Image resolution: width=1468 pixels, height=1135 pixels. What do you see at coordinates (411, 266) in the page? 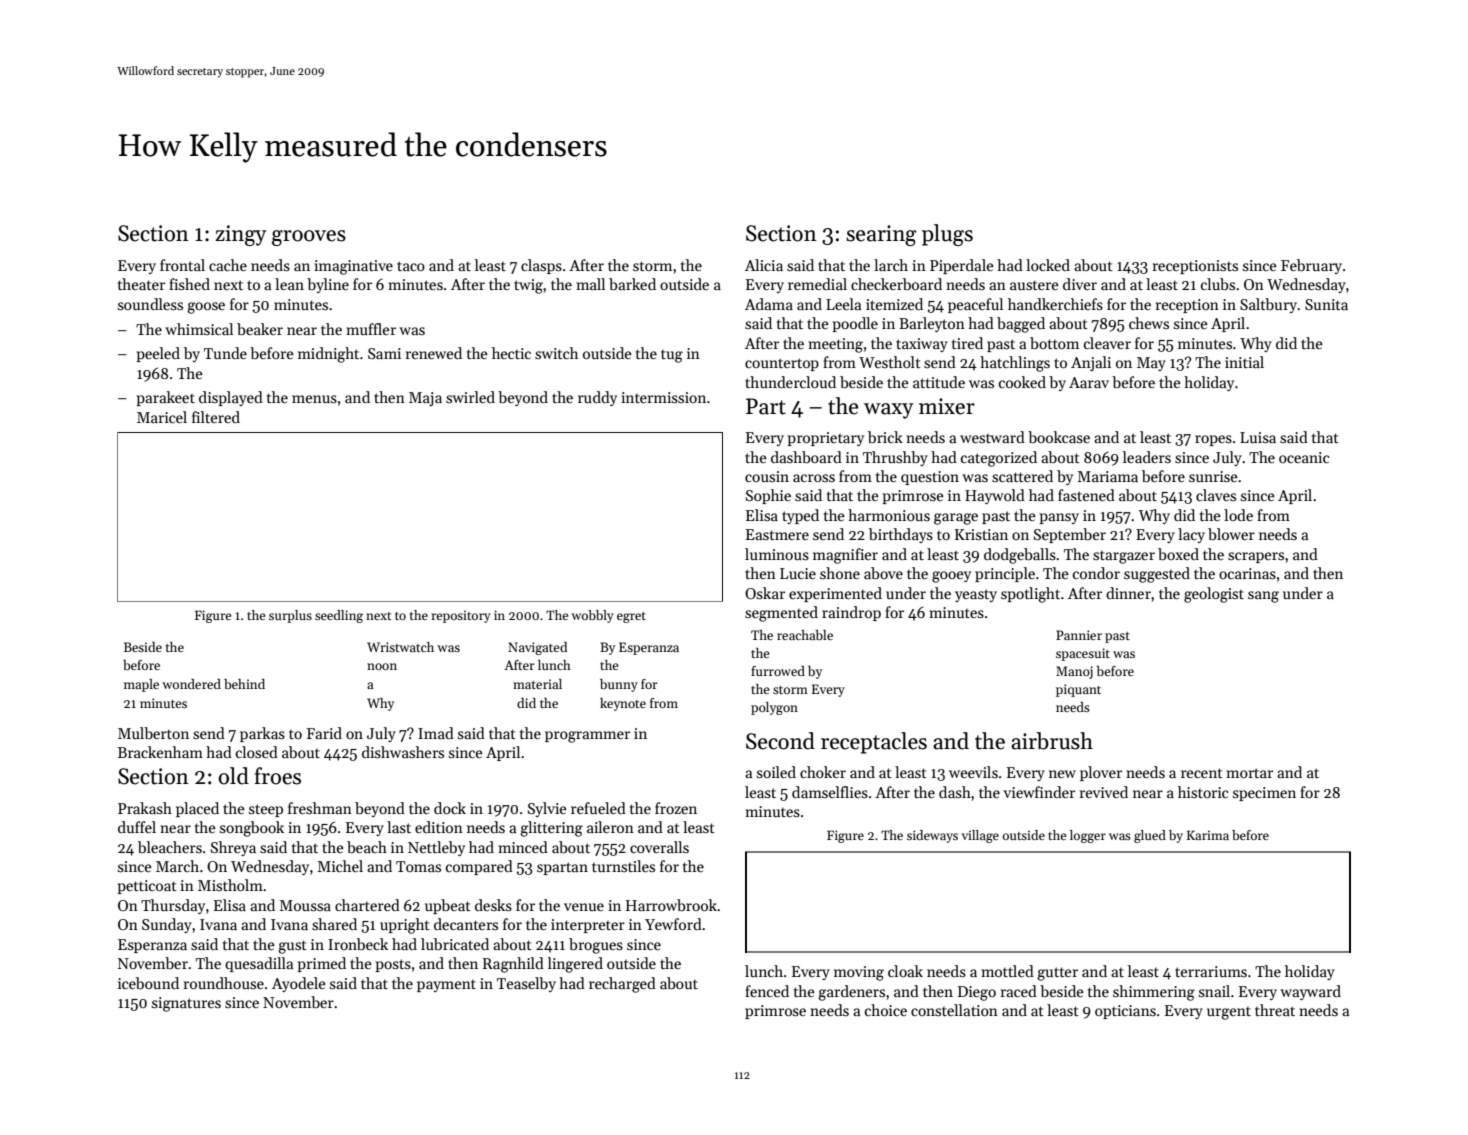
I see `taco` at bounding box center [411, 266].
